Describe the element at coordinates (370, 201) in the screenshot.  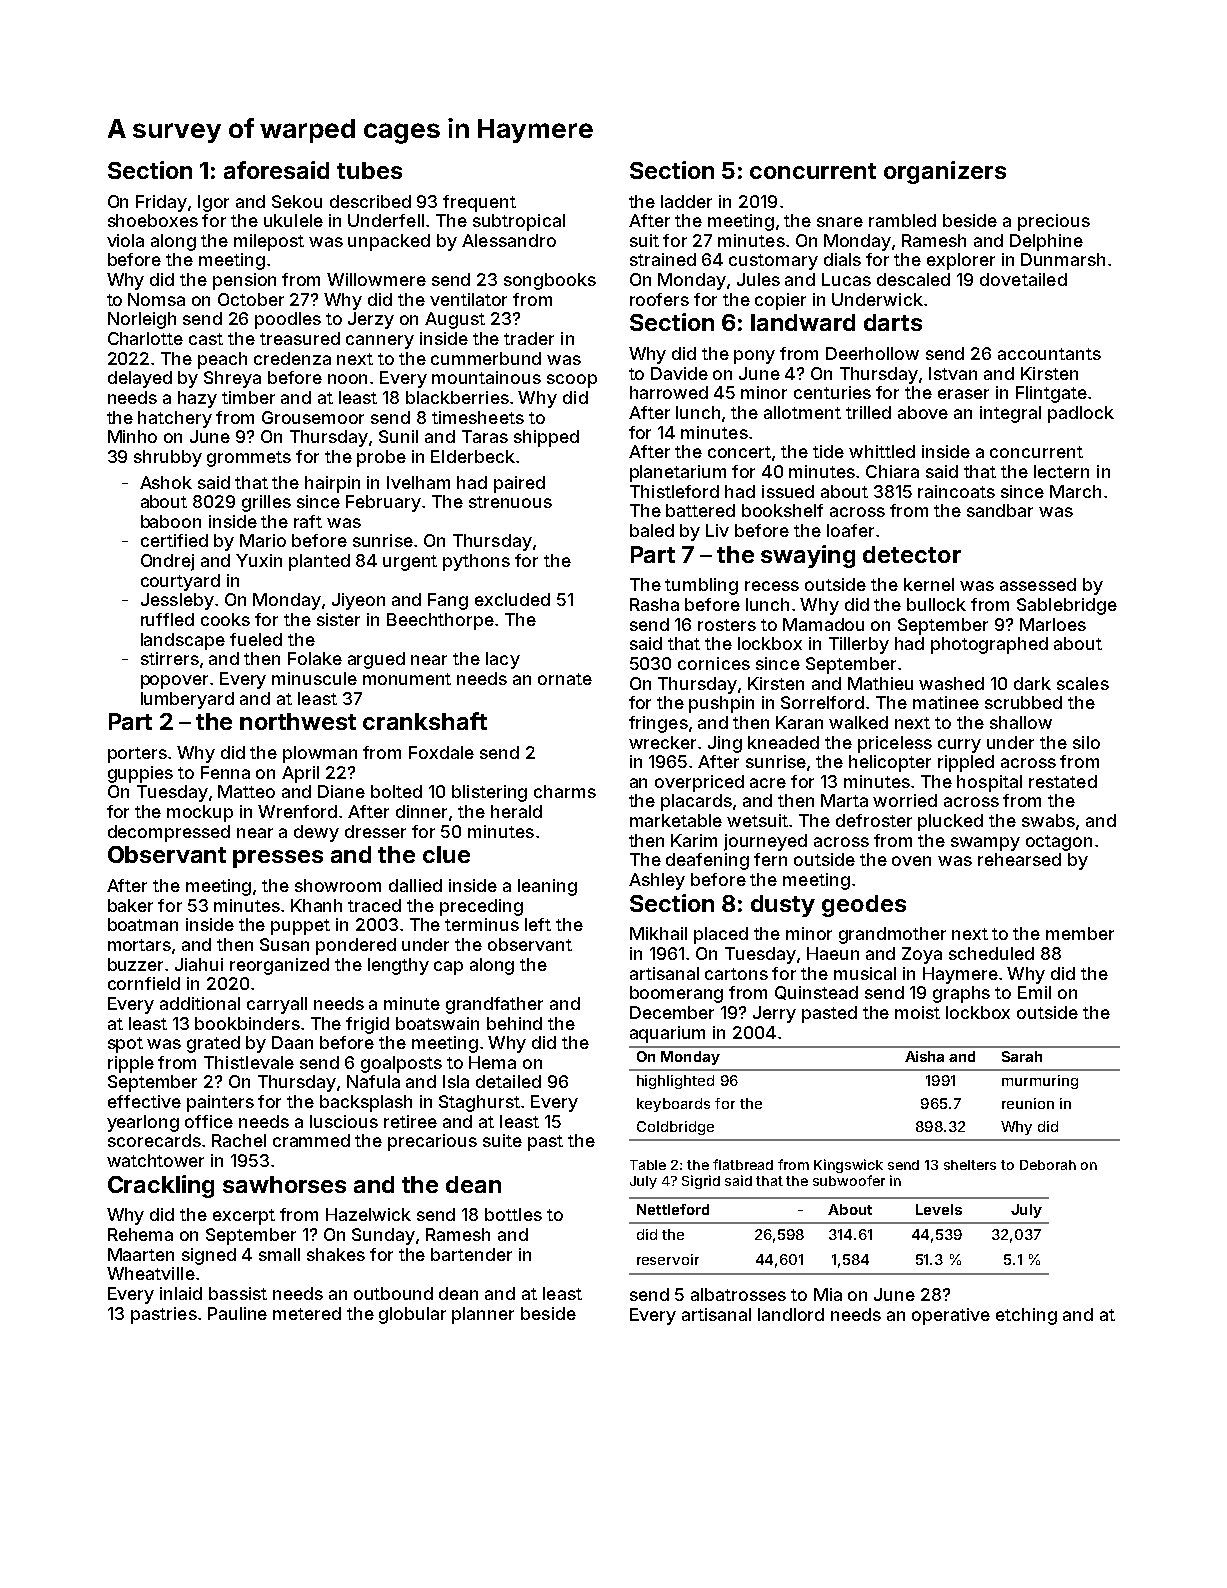
I see `described` at that location.
